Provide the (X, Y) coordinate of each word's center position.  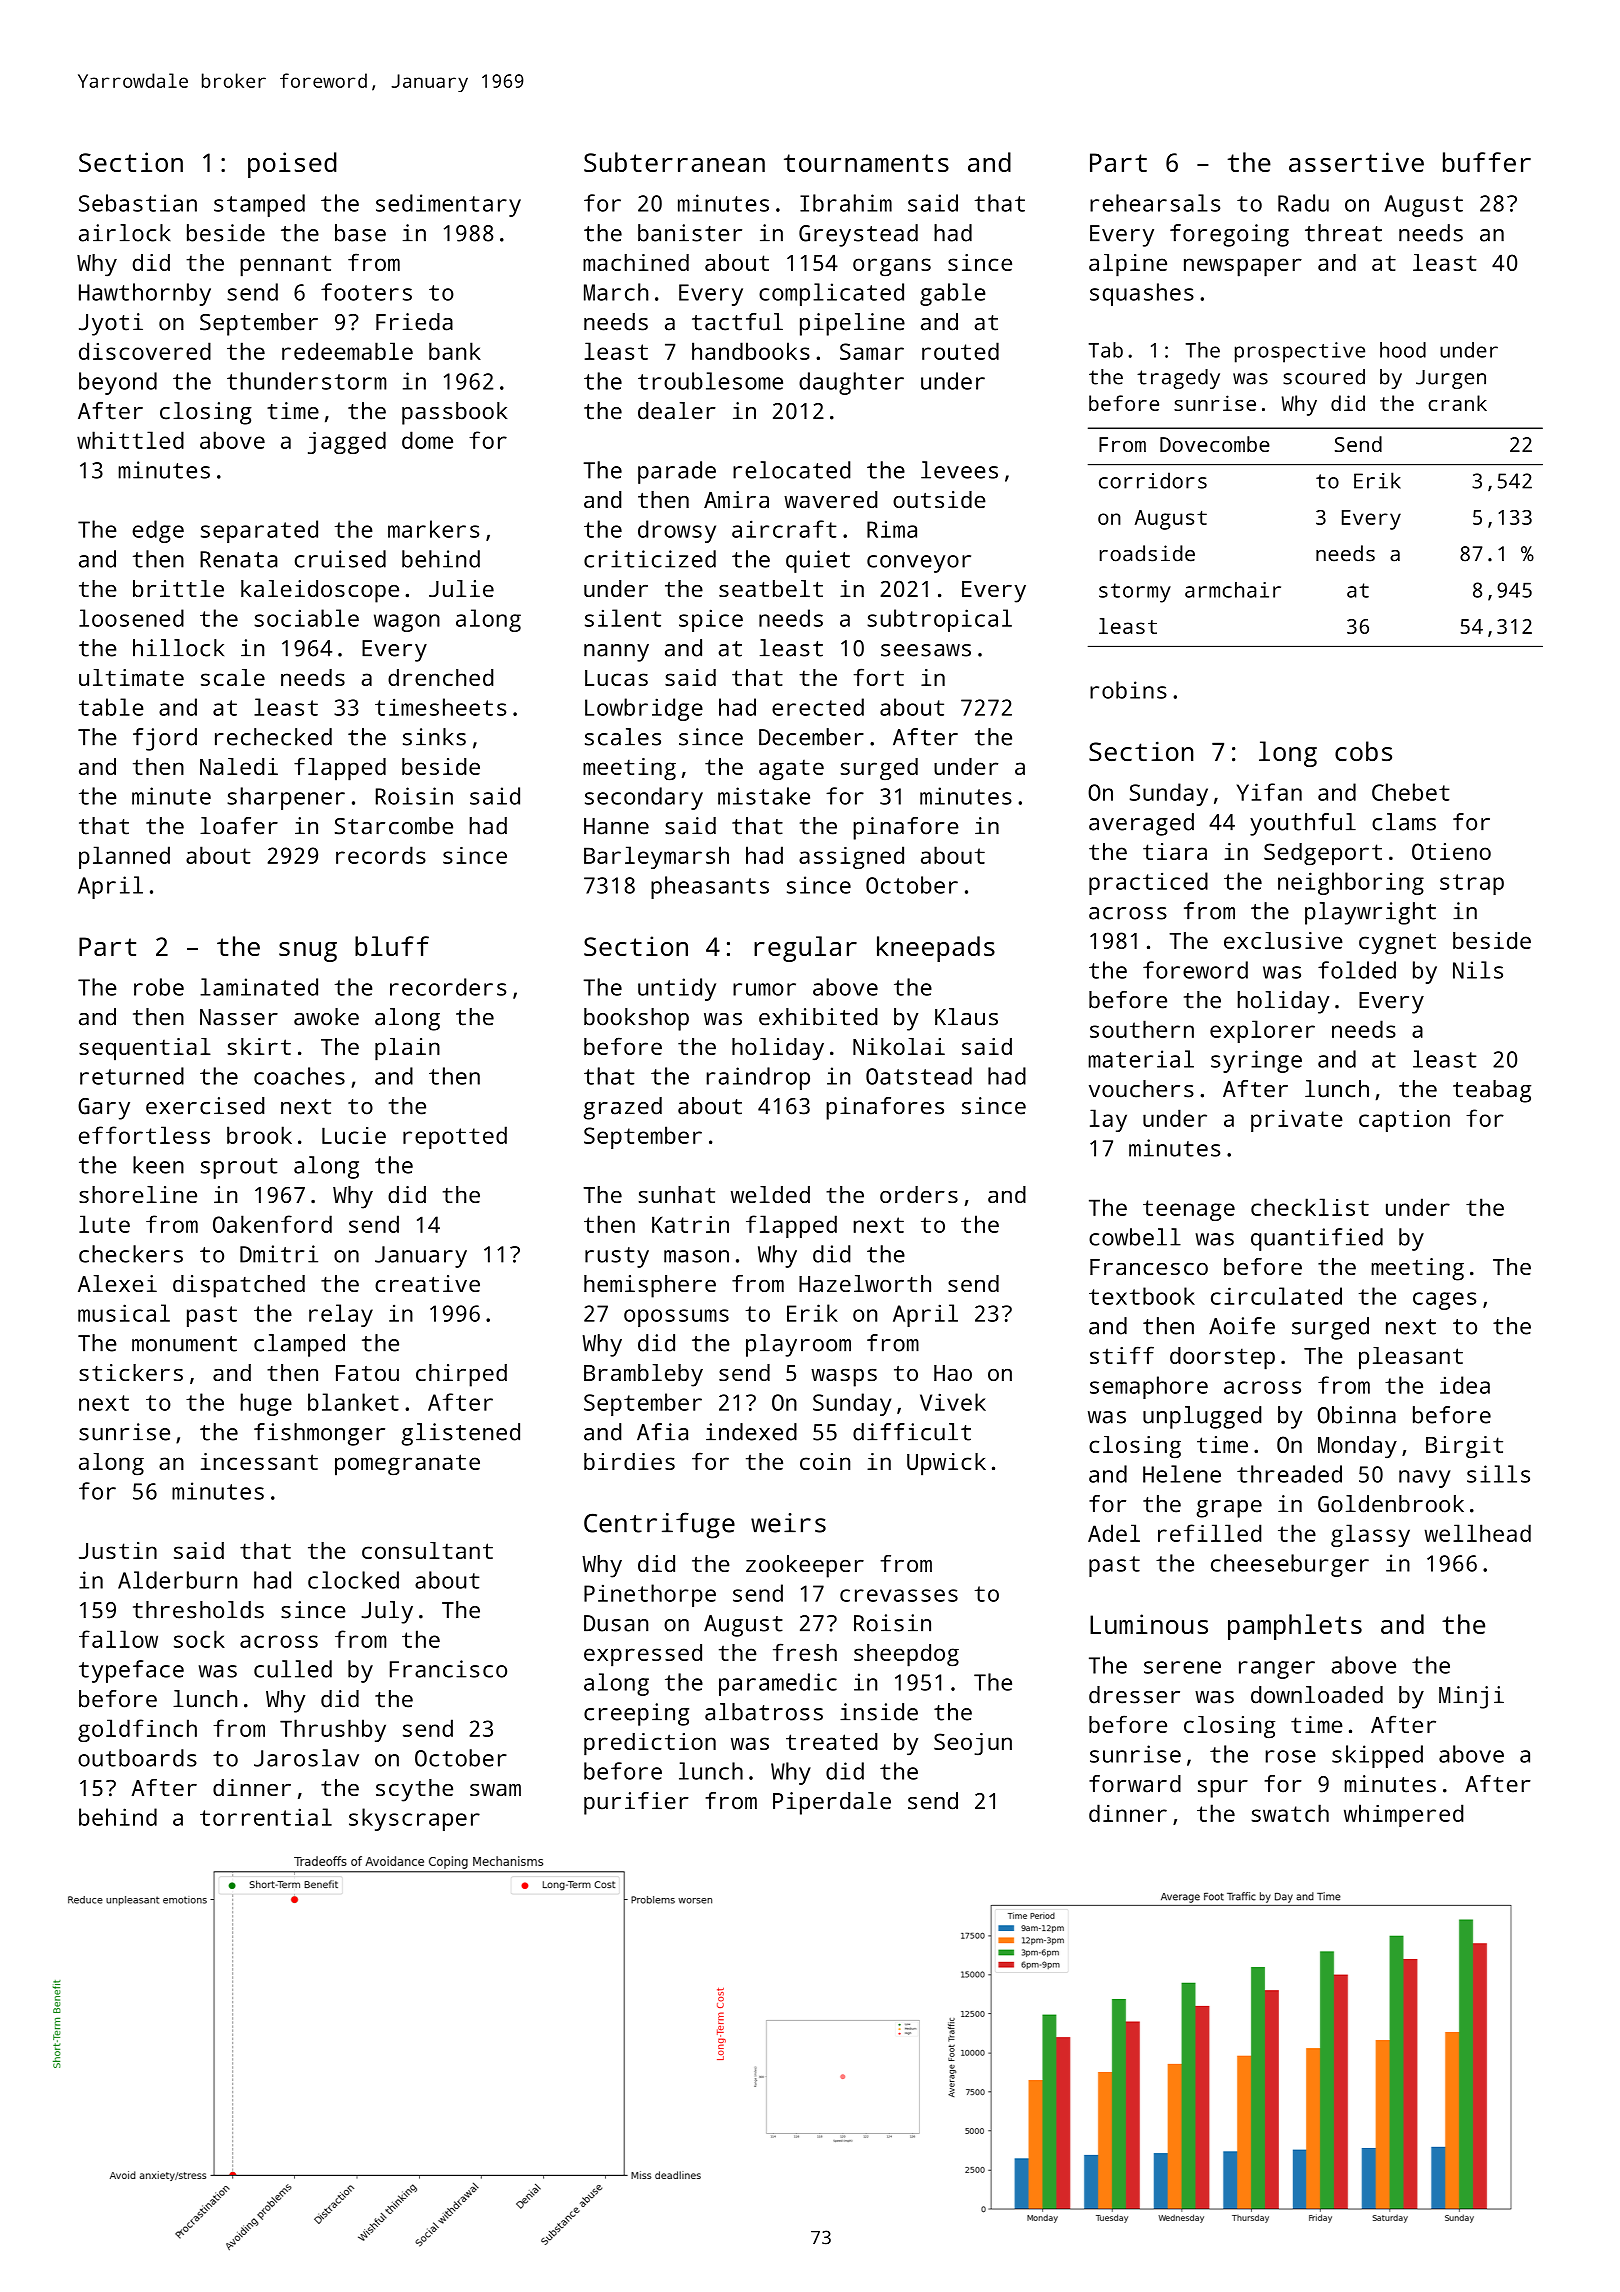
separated (259, 531)
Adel (1114, 1533)
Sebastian (138, 203)
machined (636, 262)
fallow (118, 1639)
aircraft (784, 529)
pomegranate (407, 1465)
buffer (1487, 162)
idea (1465, 1385)
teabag (1492, 1091)
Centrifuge (659, 1525)
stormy (1135, 593)
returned (132, 1076)
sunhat (676, 1194)
